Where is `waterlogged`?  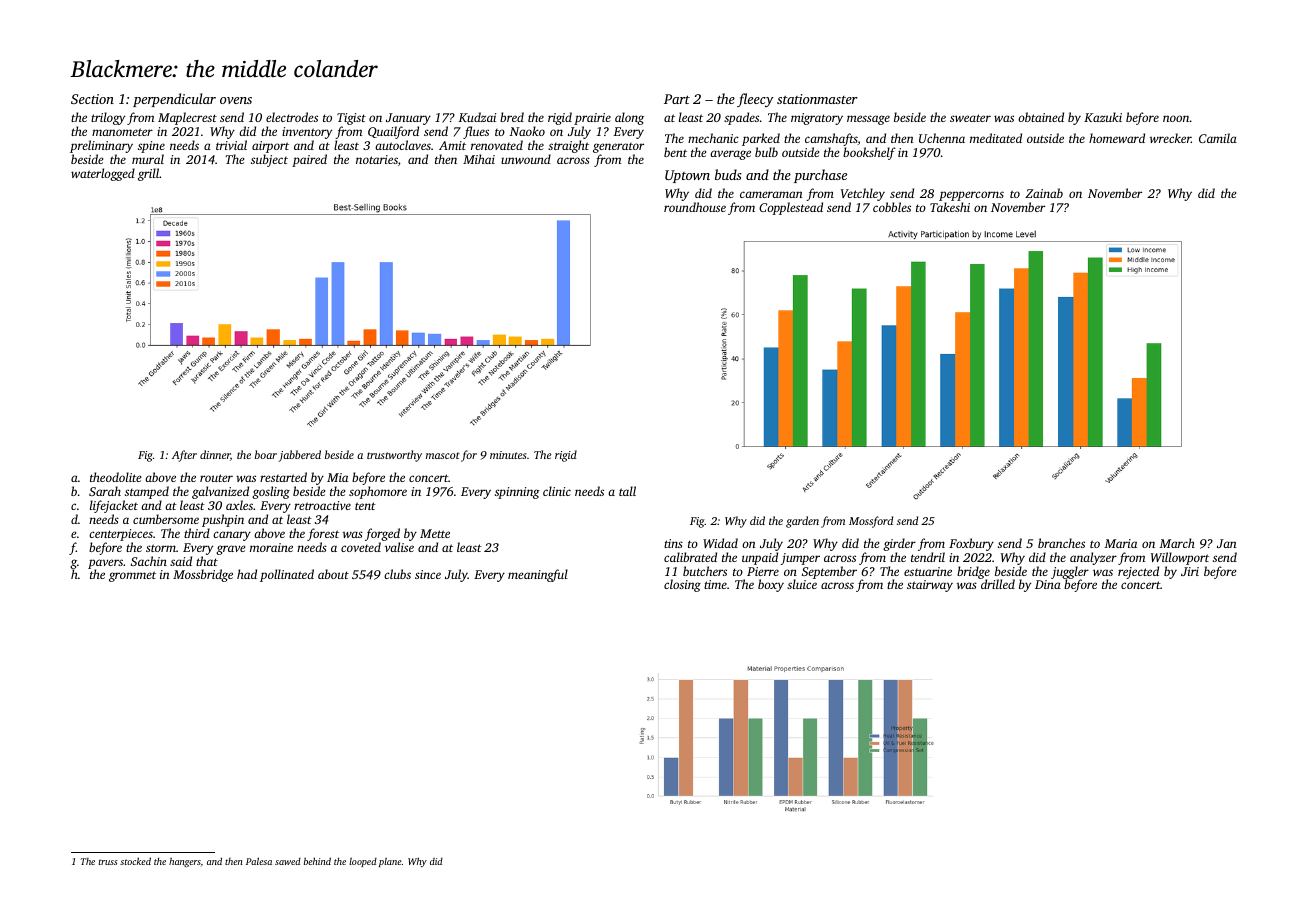 waterlogged is located at coordinates (103, 174).
